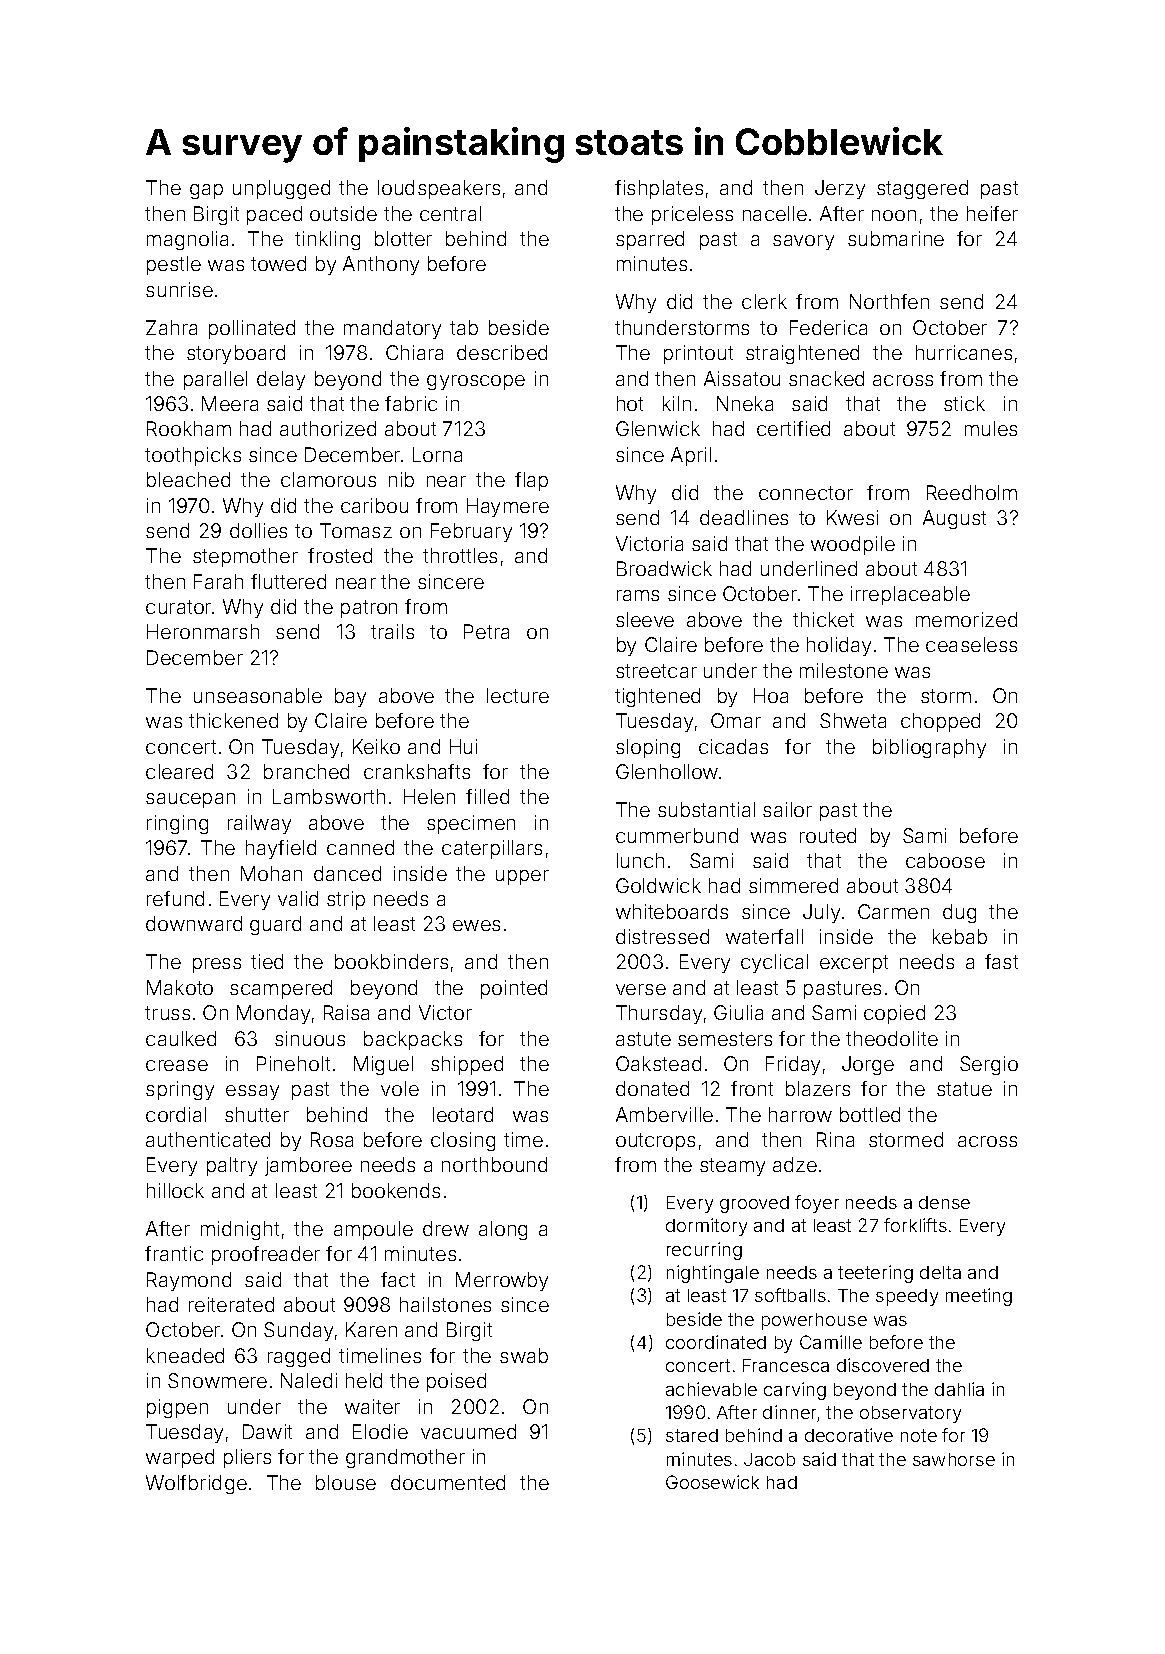 The width and height of the screenshot is (1165, 1654). I want to click on cicadas, so click(733, 746).
